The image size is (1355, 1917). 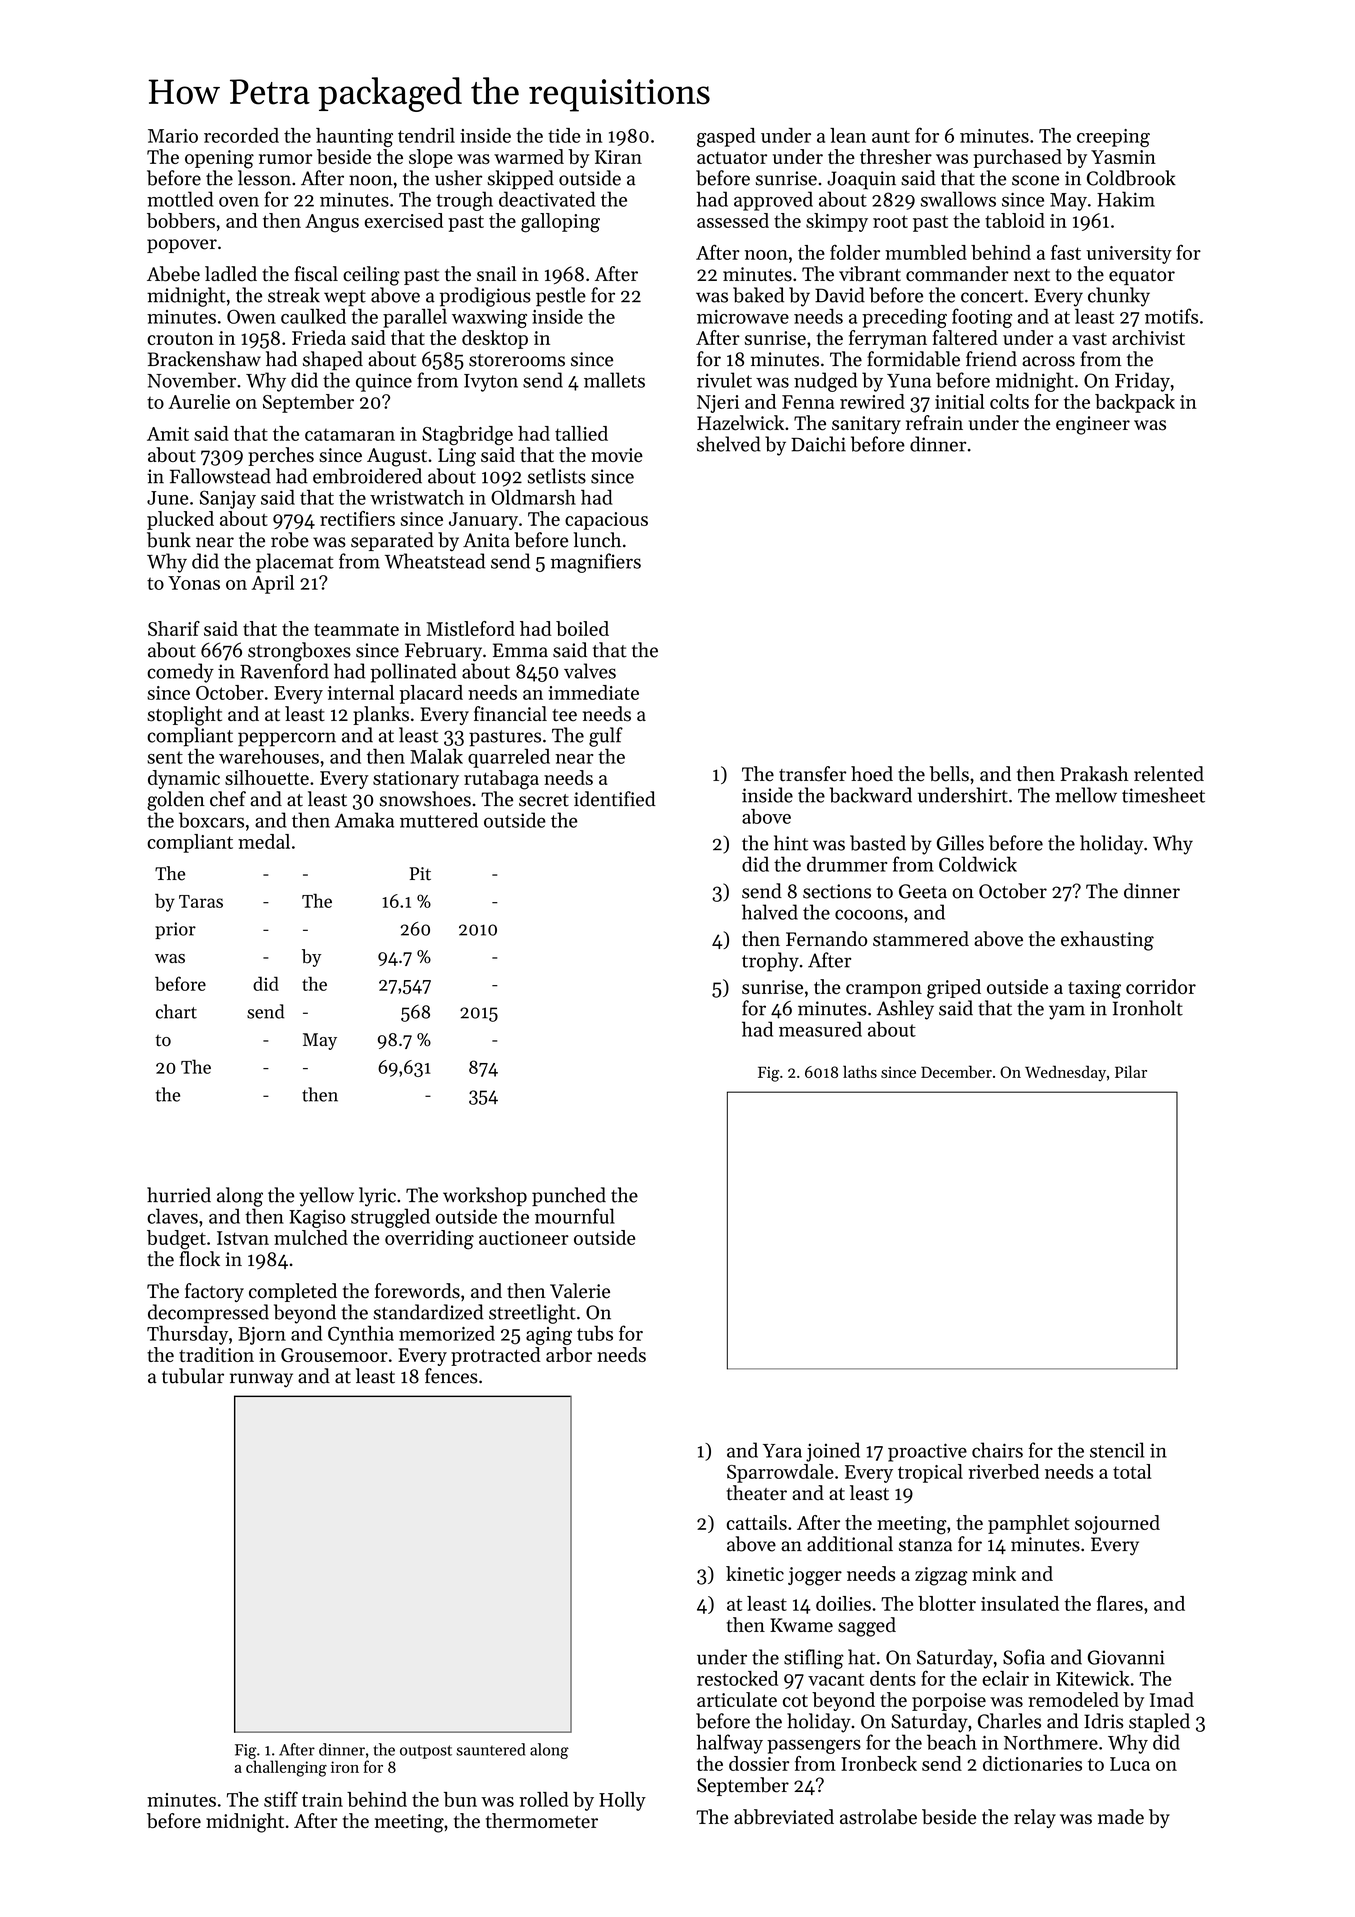 I want to click on valves, so click(x=590, y=671).
